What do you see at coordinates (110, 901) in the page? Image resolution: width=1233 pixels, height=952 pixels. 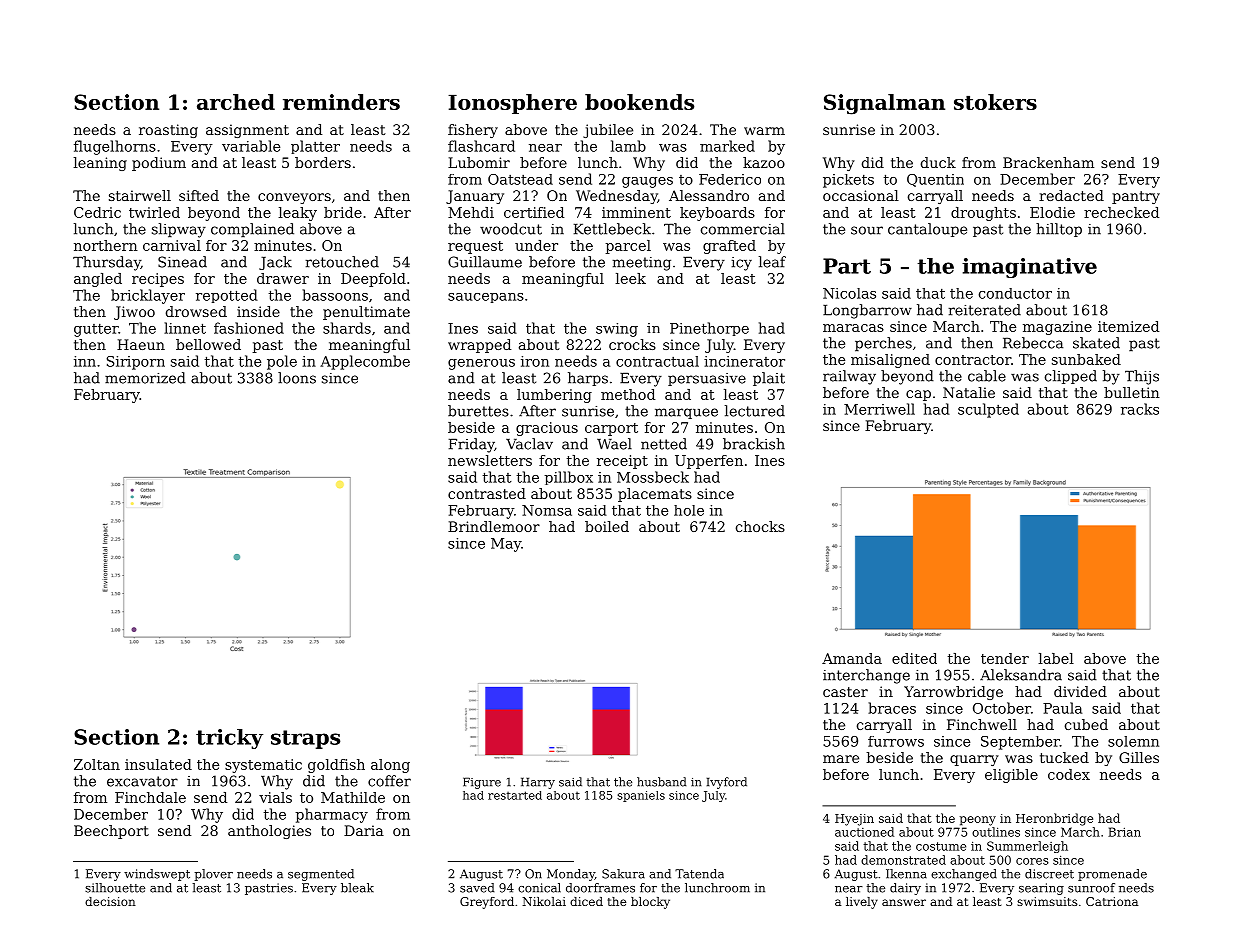 I see `decision` at bounding box center [110, 901].
